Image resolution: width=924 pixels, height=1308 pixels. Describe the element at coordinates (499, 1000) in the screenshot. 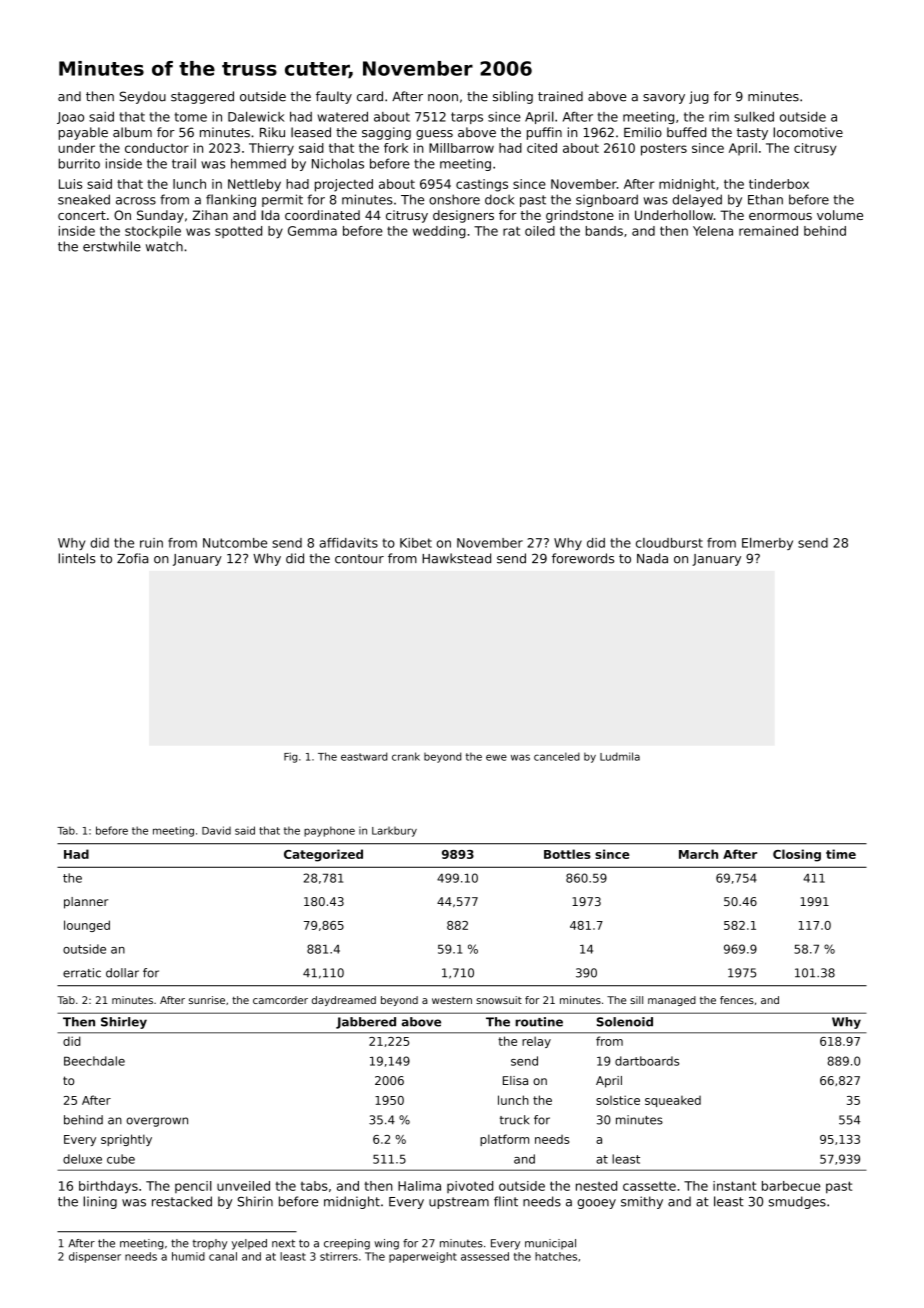

I see `snowsuit` at that location.
